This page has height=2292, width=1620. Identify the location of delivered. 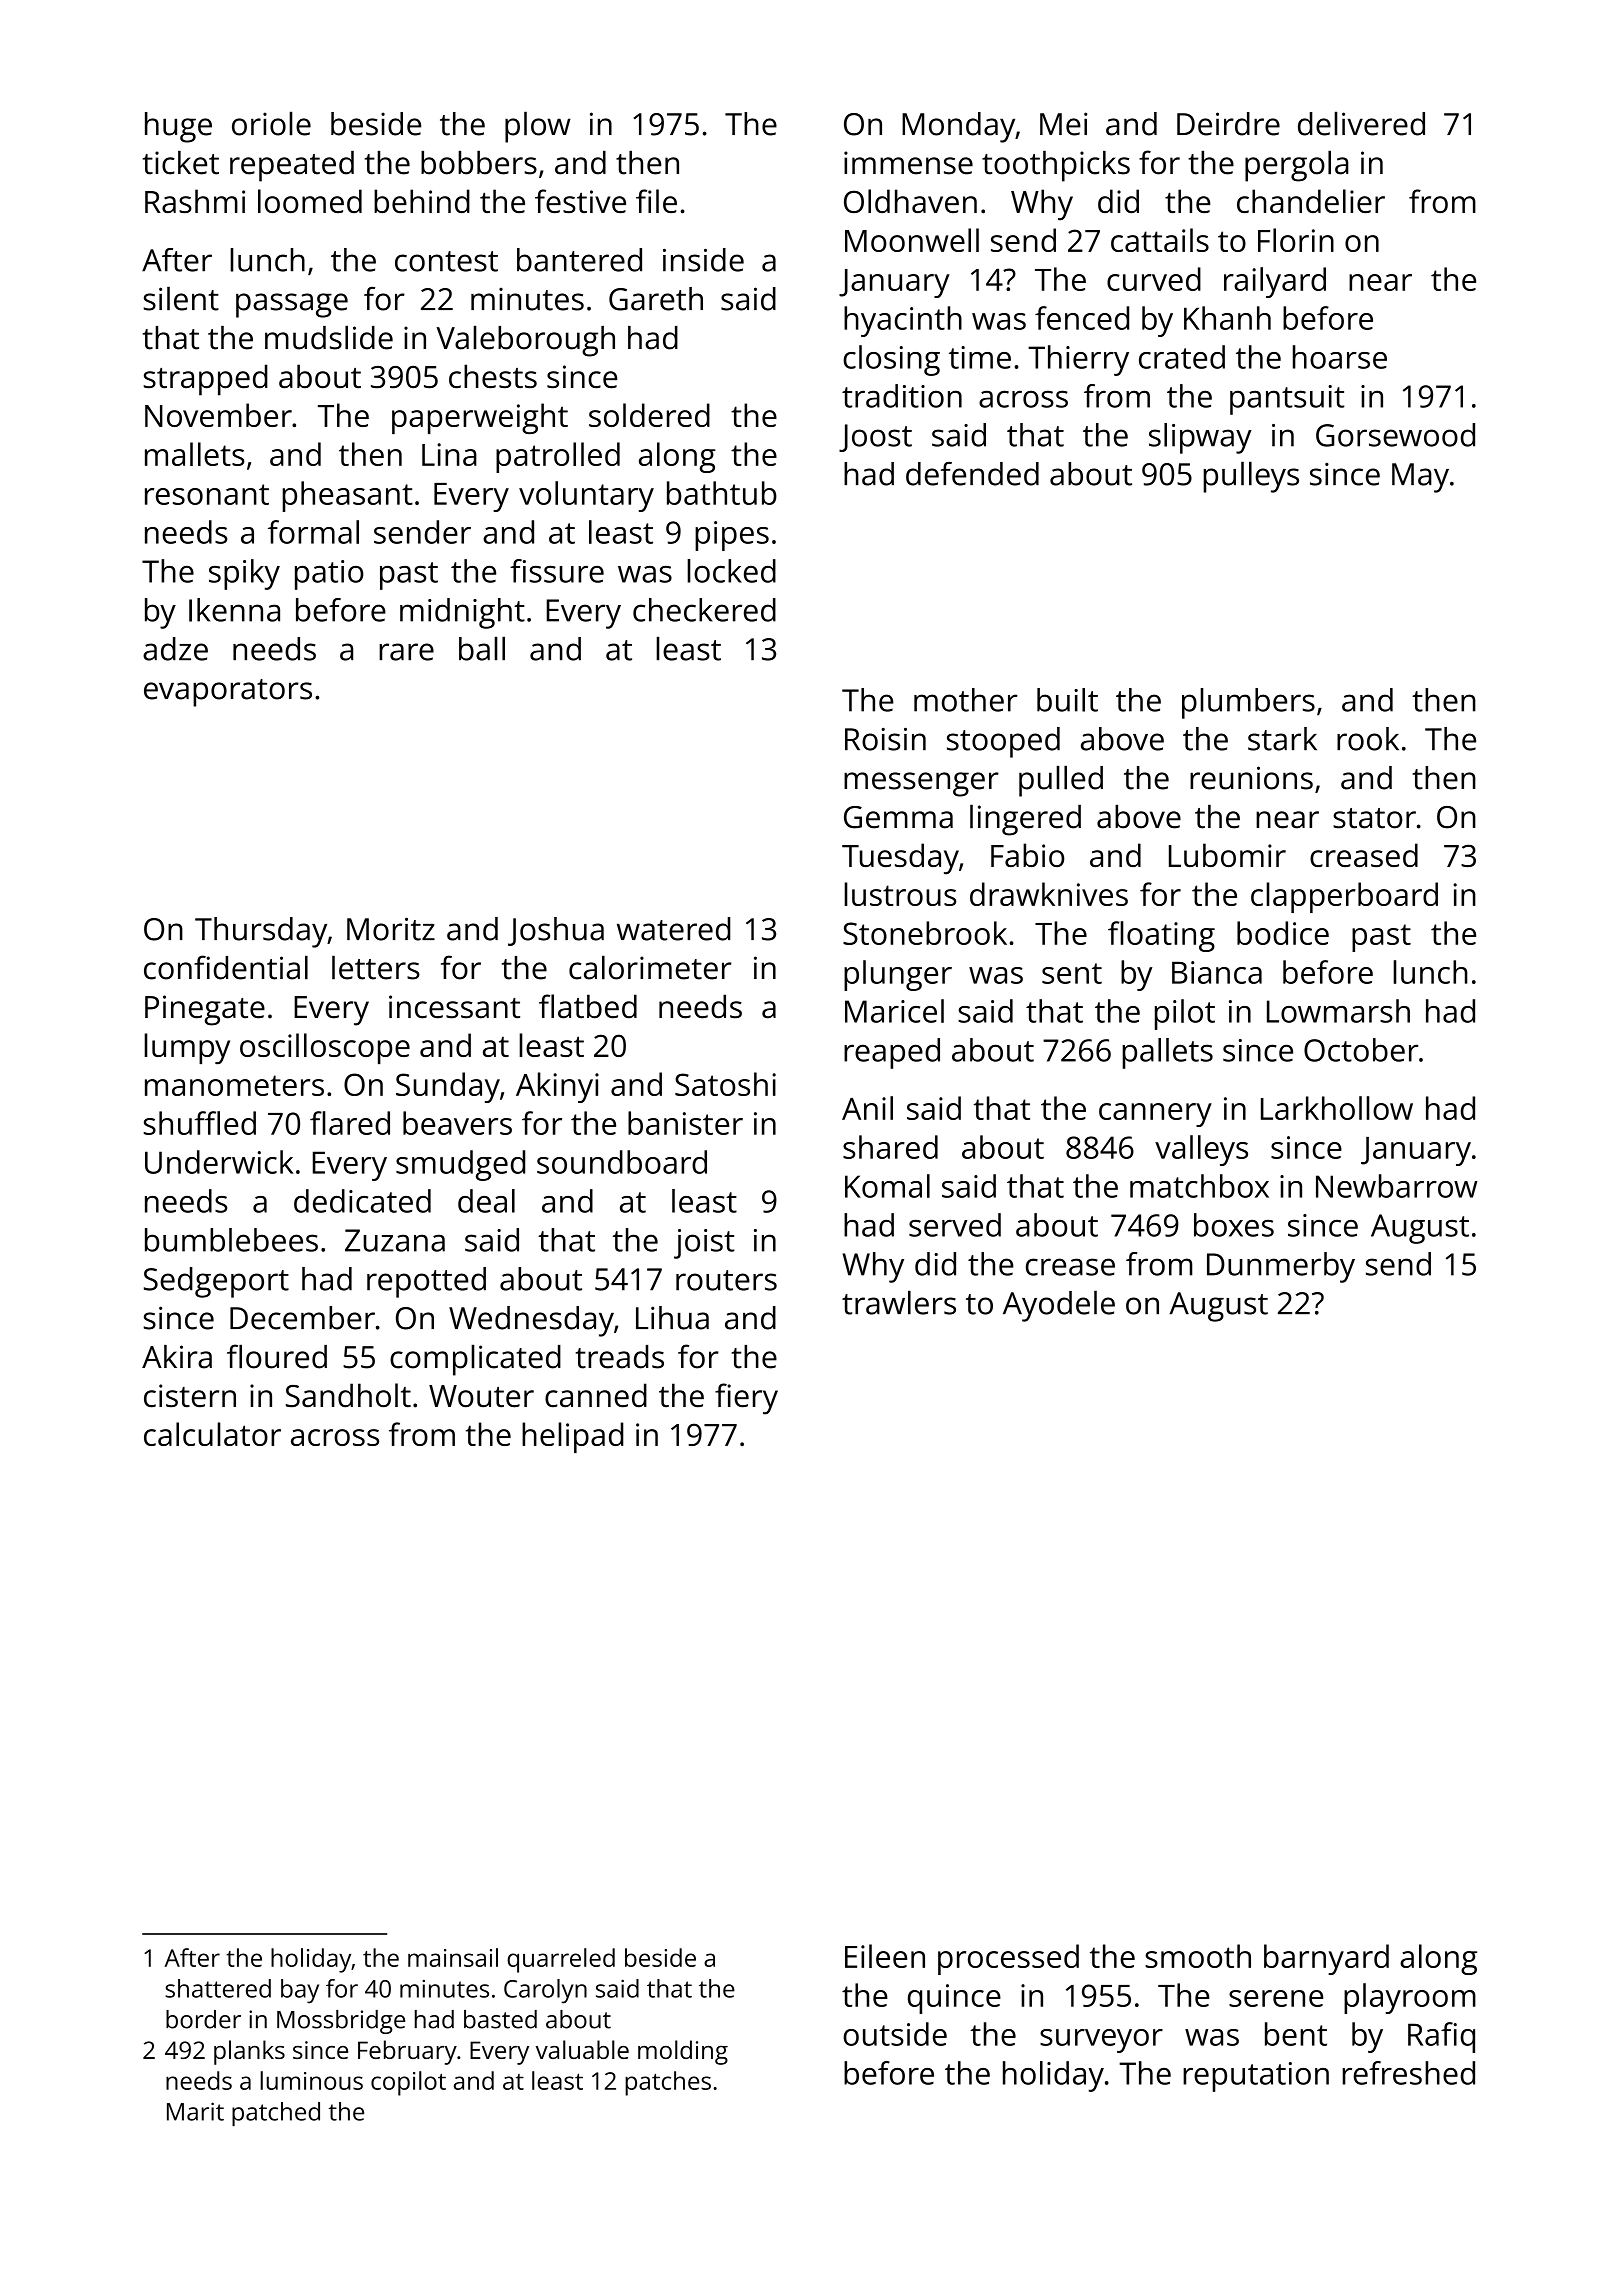
(1361, 123).
